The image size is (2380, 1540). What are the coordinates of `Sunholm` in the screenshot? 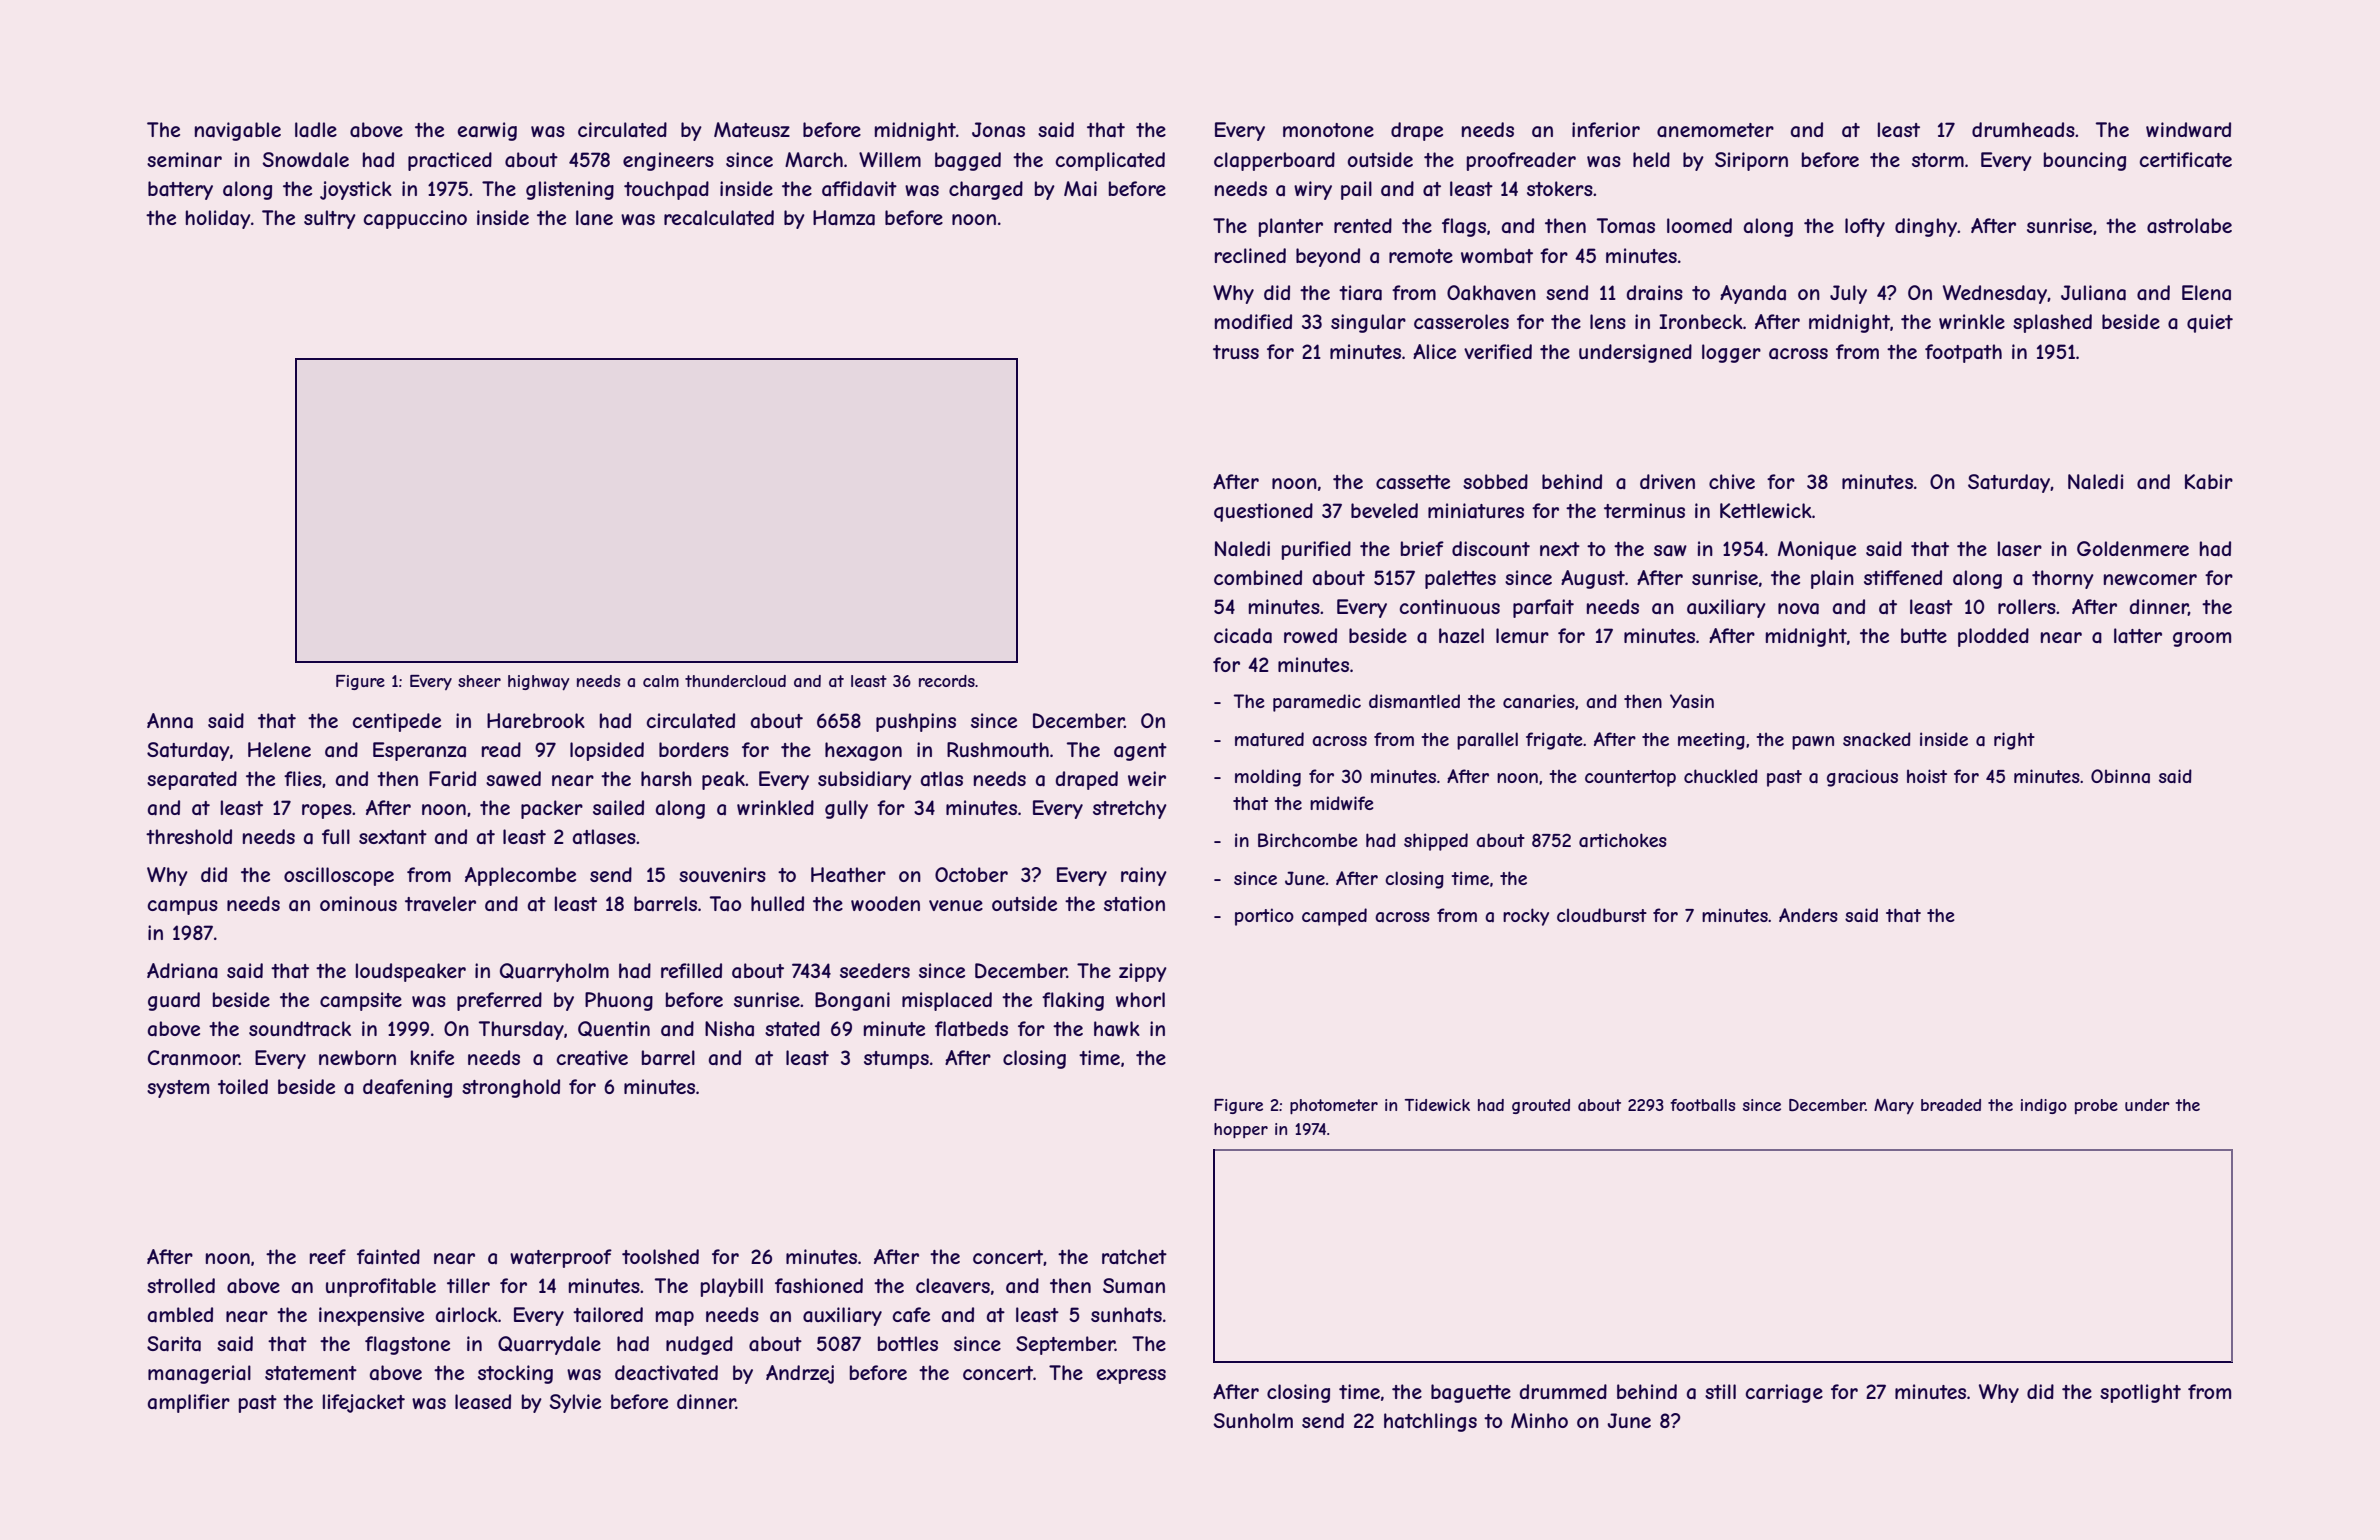 It's located at (1253, 1420).
